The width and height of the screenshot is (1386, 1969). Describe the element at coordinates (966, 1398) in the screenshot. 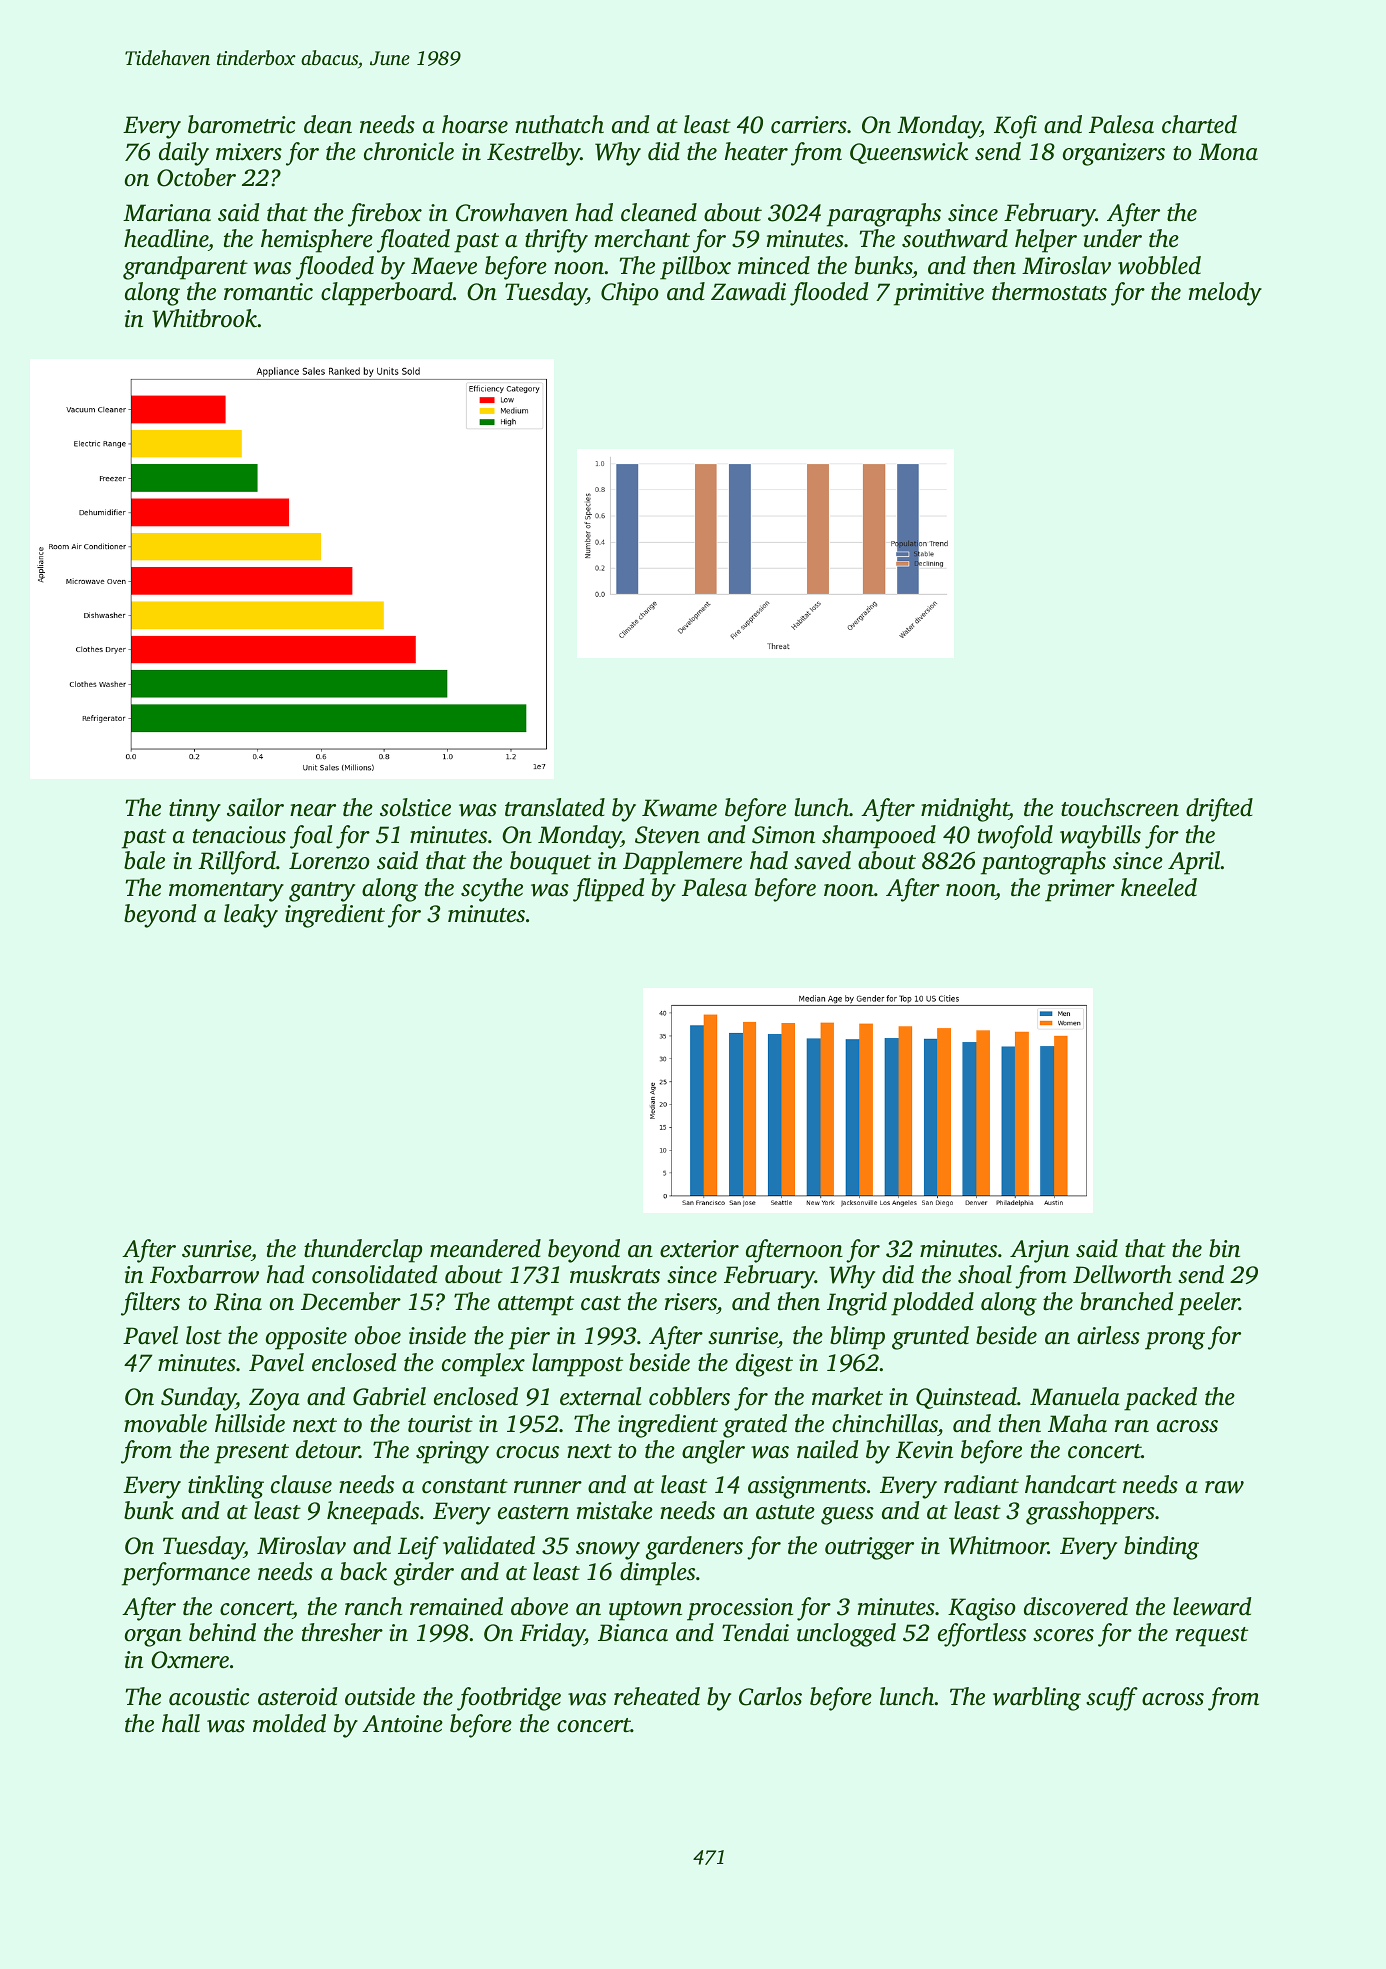

I see `Quinstead` at that location.
